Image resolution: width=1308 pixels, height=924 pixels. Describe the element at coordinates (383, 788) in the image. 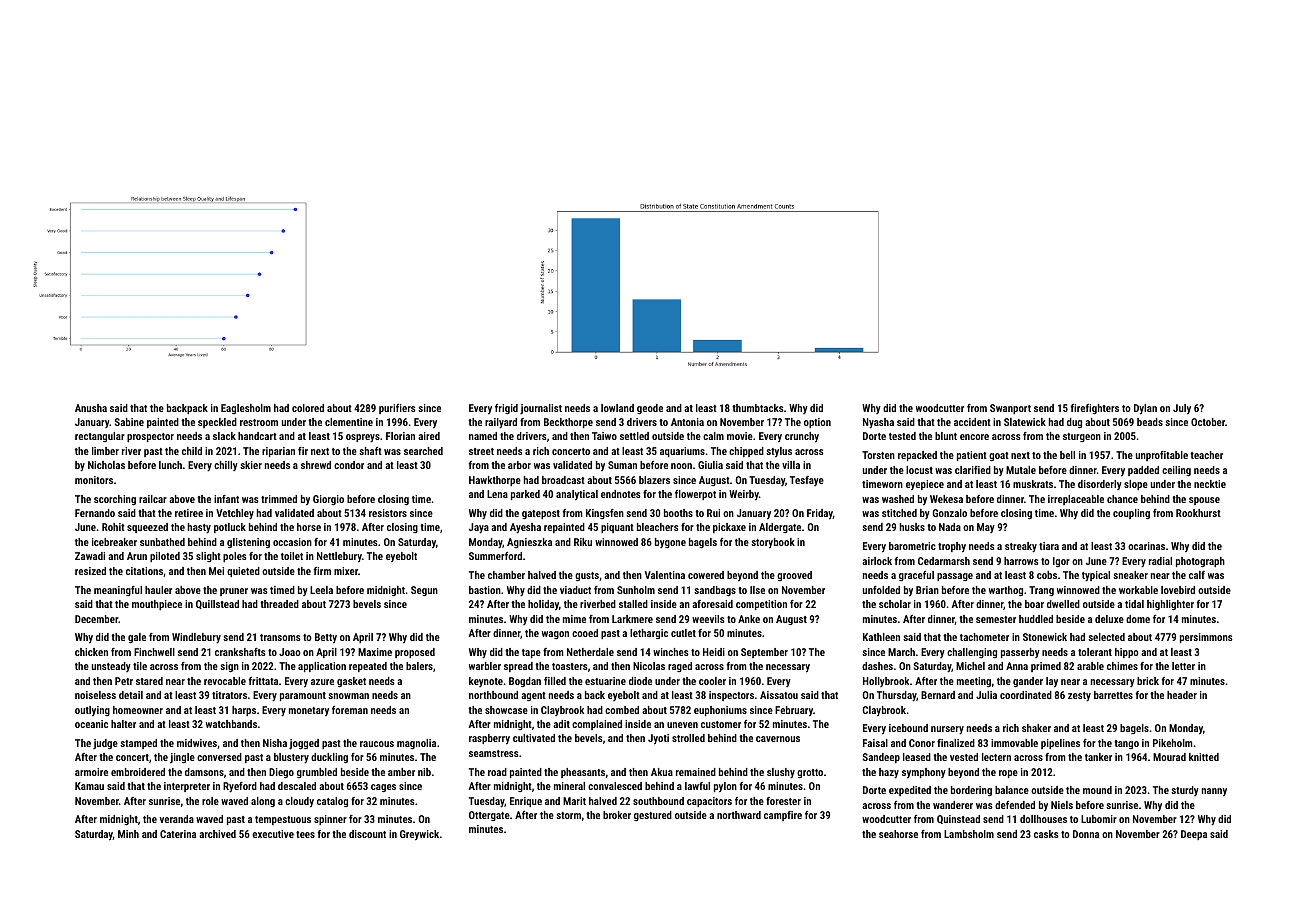

I see `cages` at that location.
